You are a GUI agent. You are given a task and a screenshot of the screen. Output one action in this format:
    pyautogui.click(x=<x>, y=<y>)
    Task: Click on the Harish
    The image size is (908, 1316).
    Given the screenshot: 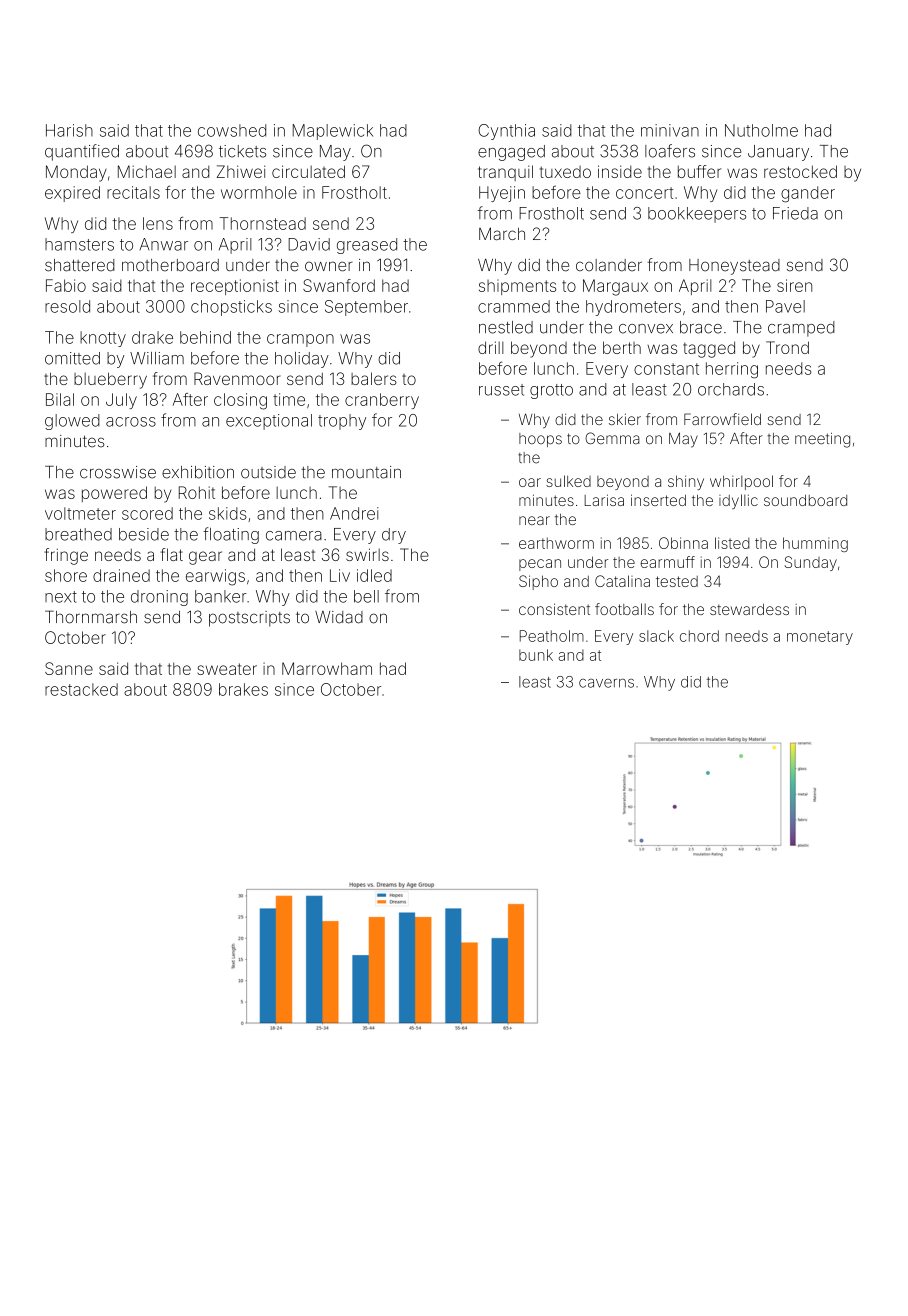 What is the action you would take?
    pyautogui.click(x=69, y=130)
